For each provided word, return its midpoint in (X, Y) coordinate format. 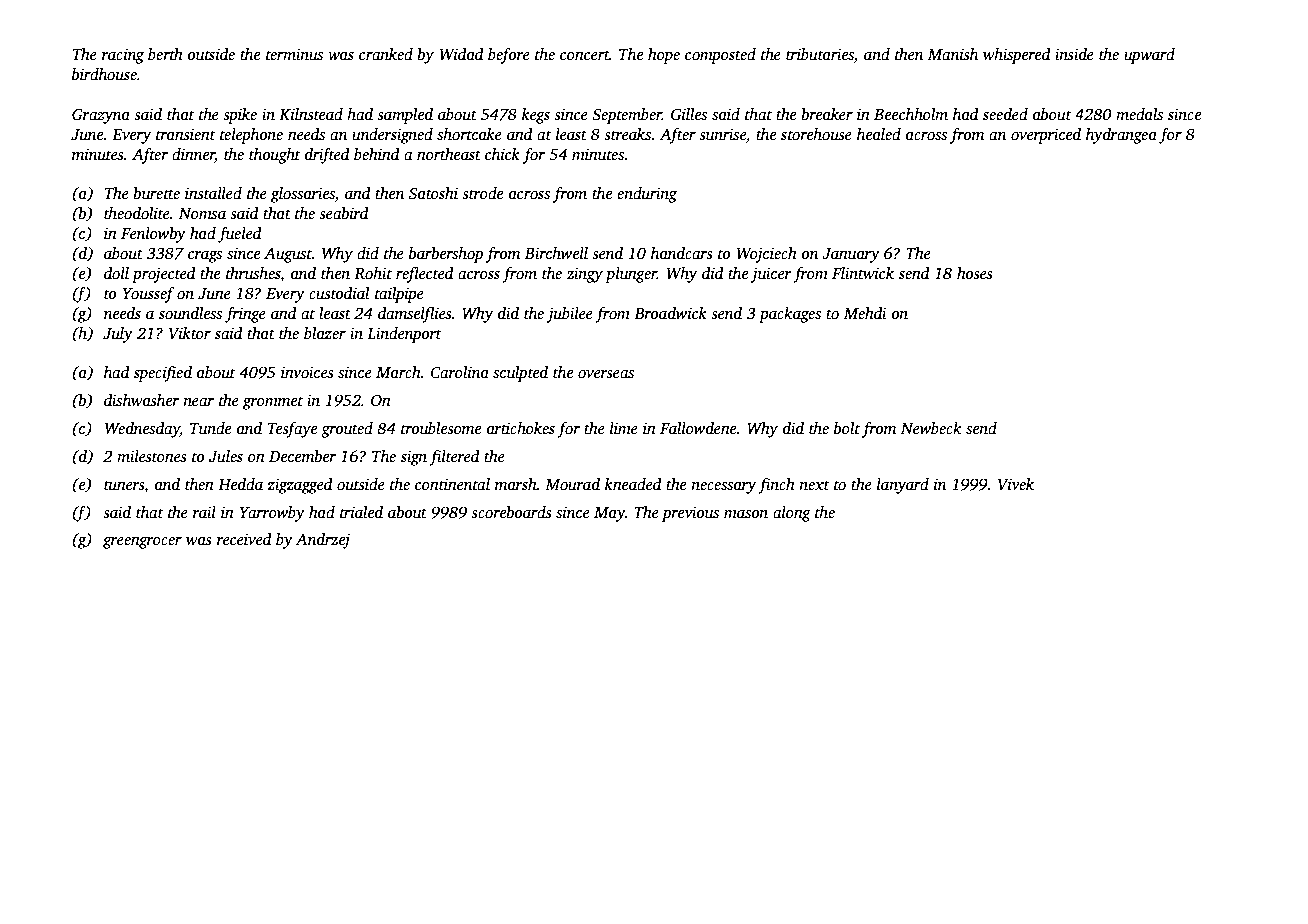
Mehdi (865, 313)
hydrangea (1121, 136)
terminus (294, 54)
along (792, 514)
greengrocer (142, 543)
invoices (307, 372)
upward (1149, 56)
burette (156, 193)
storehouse (816, 134)
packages (790, 315)
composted (720, 56)
